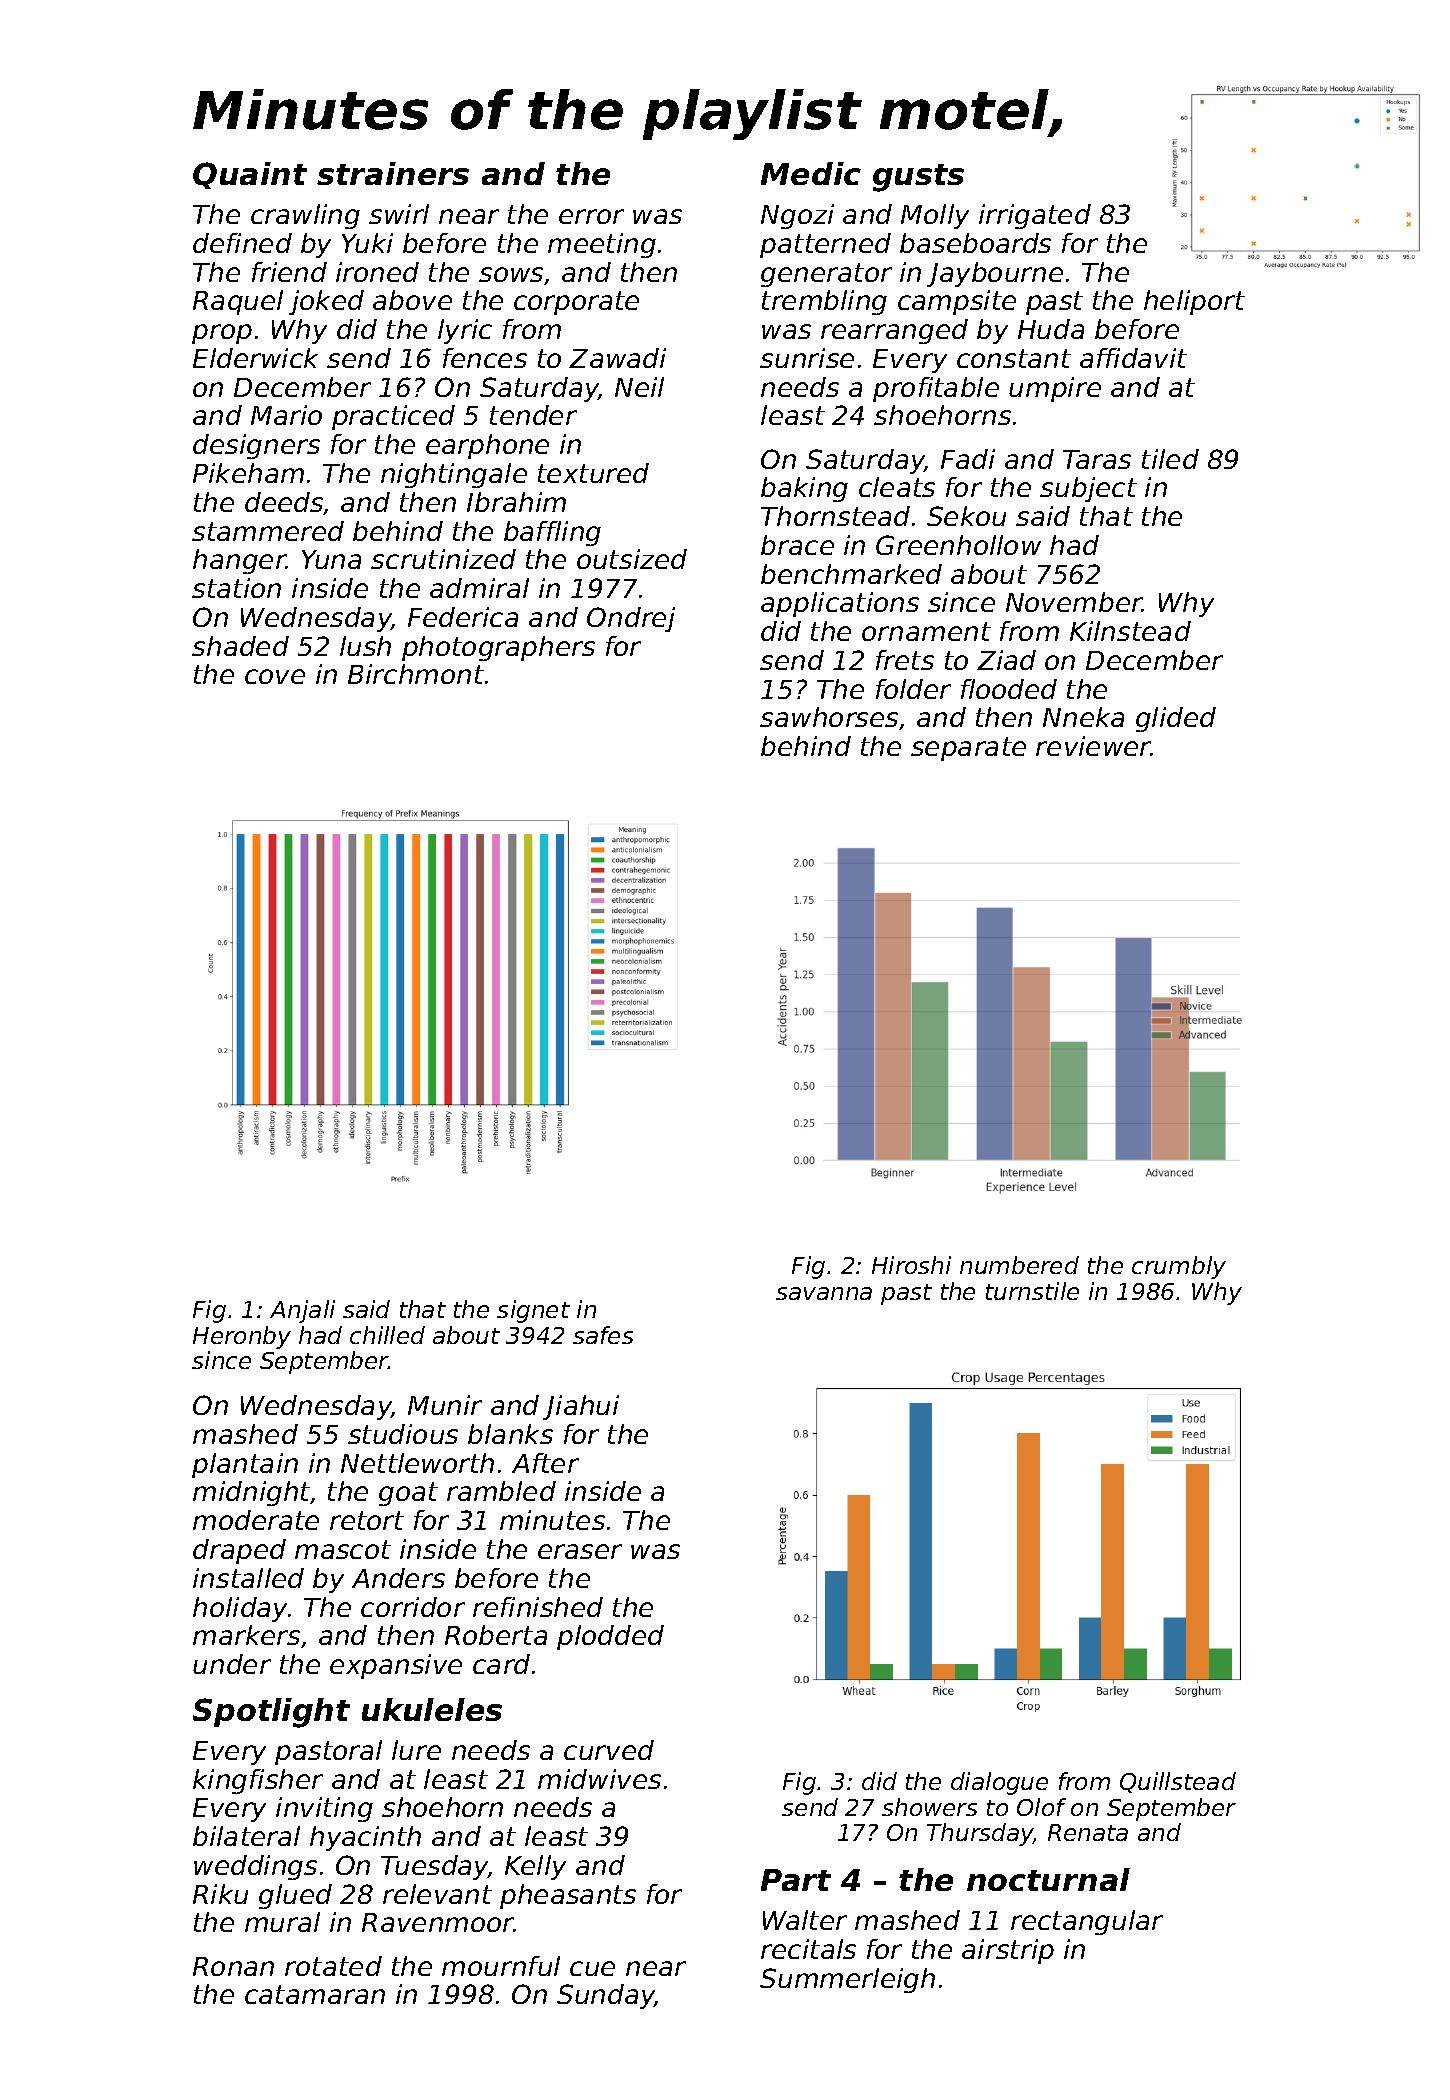  Describe the element at coordinates (847, 1980) in the screenshot. I see `Summerleigh` at that location.
